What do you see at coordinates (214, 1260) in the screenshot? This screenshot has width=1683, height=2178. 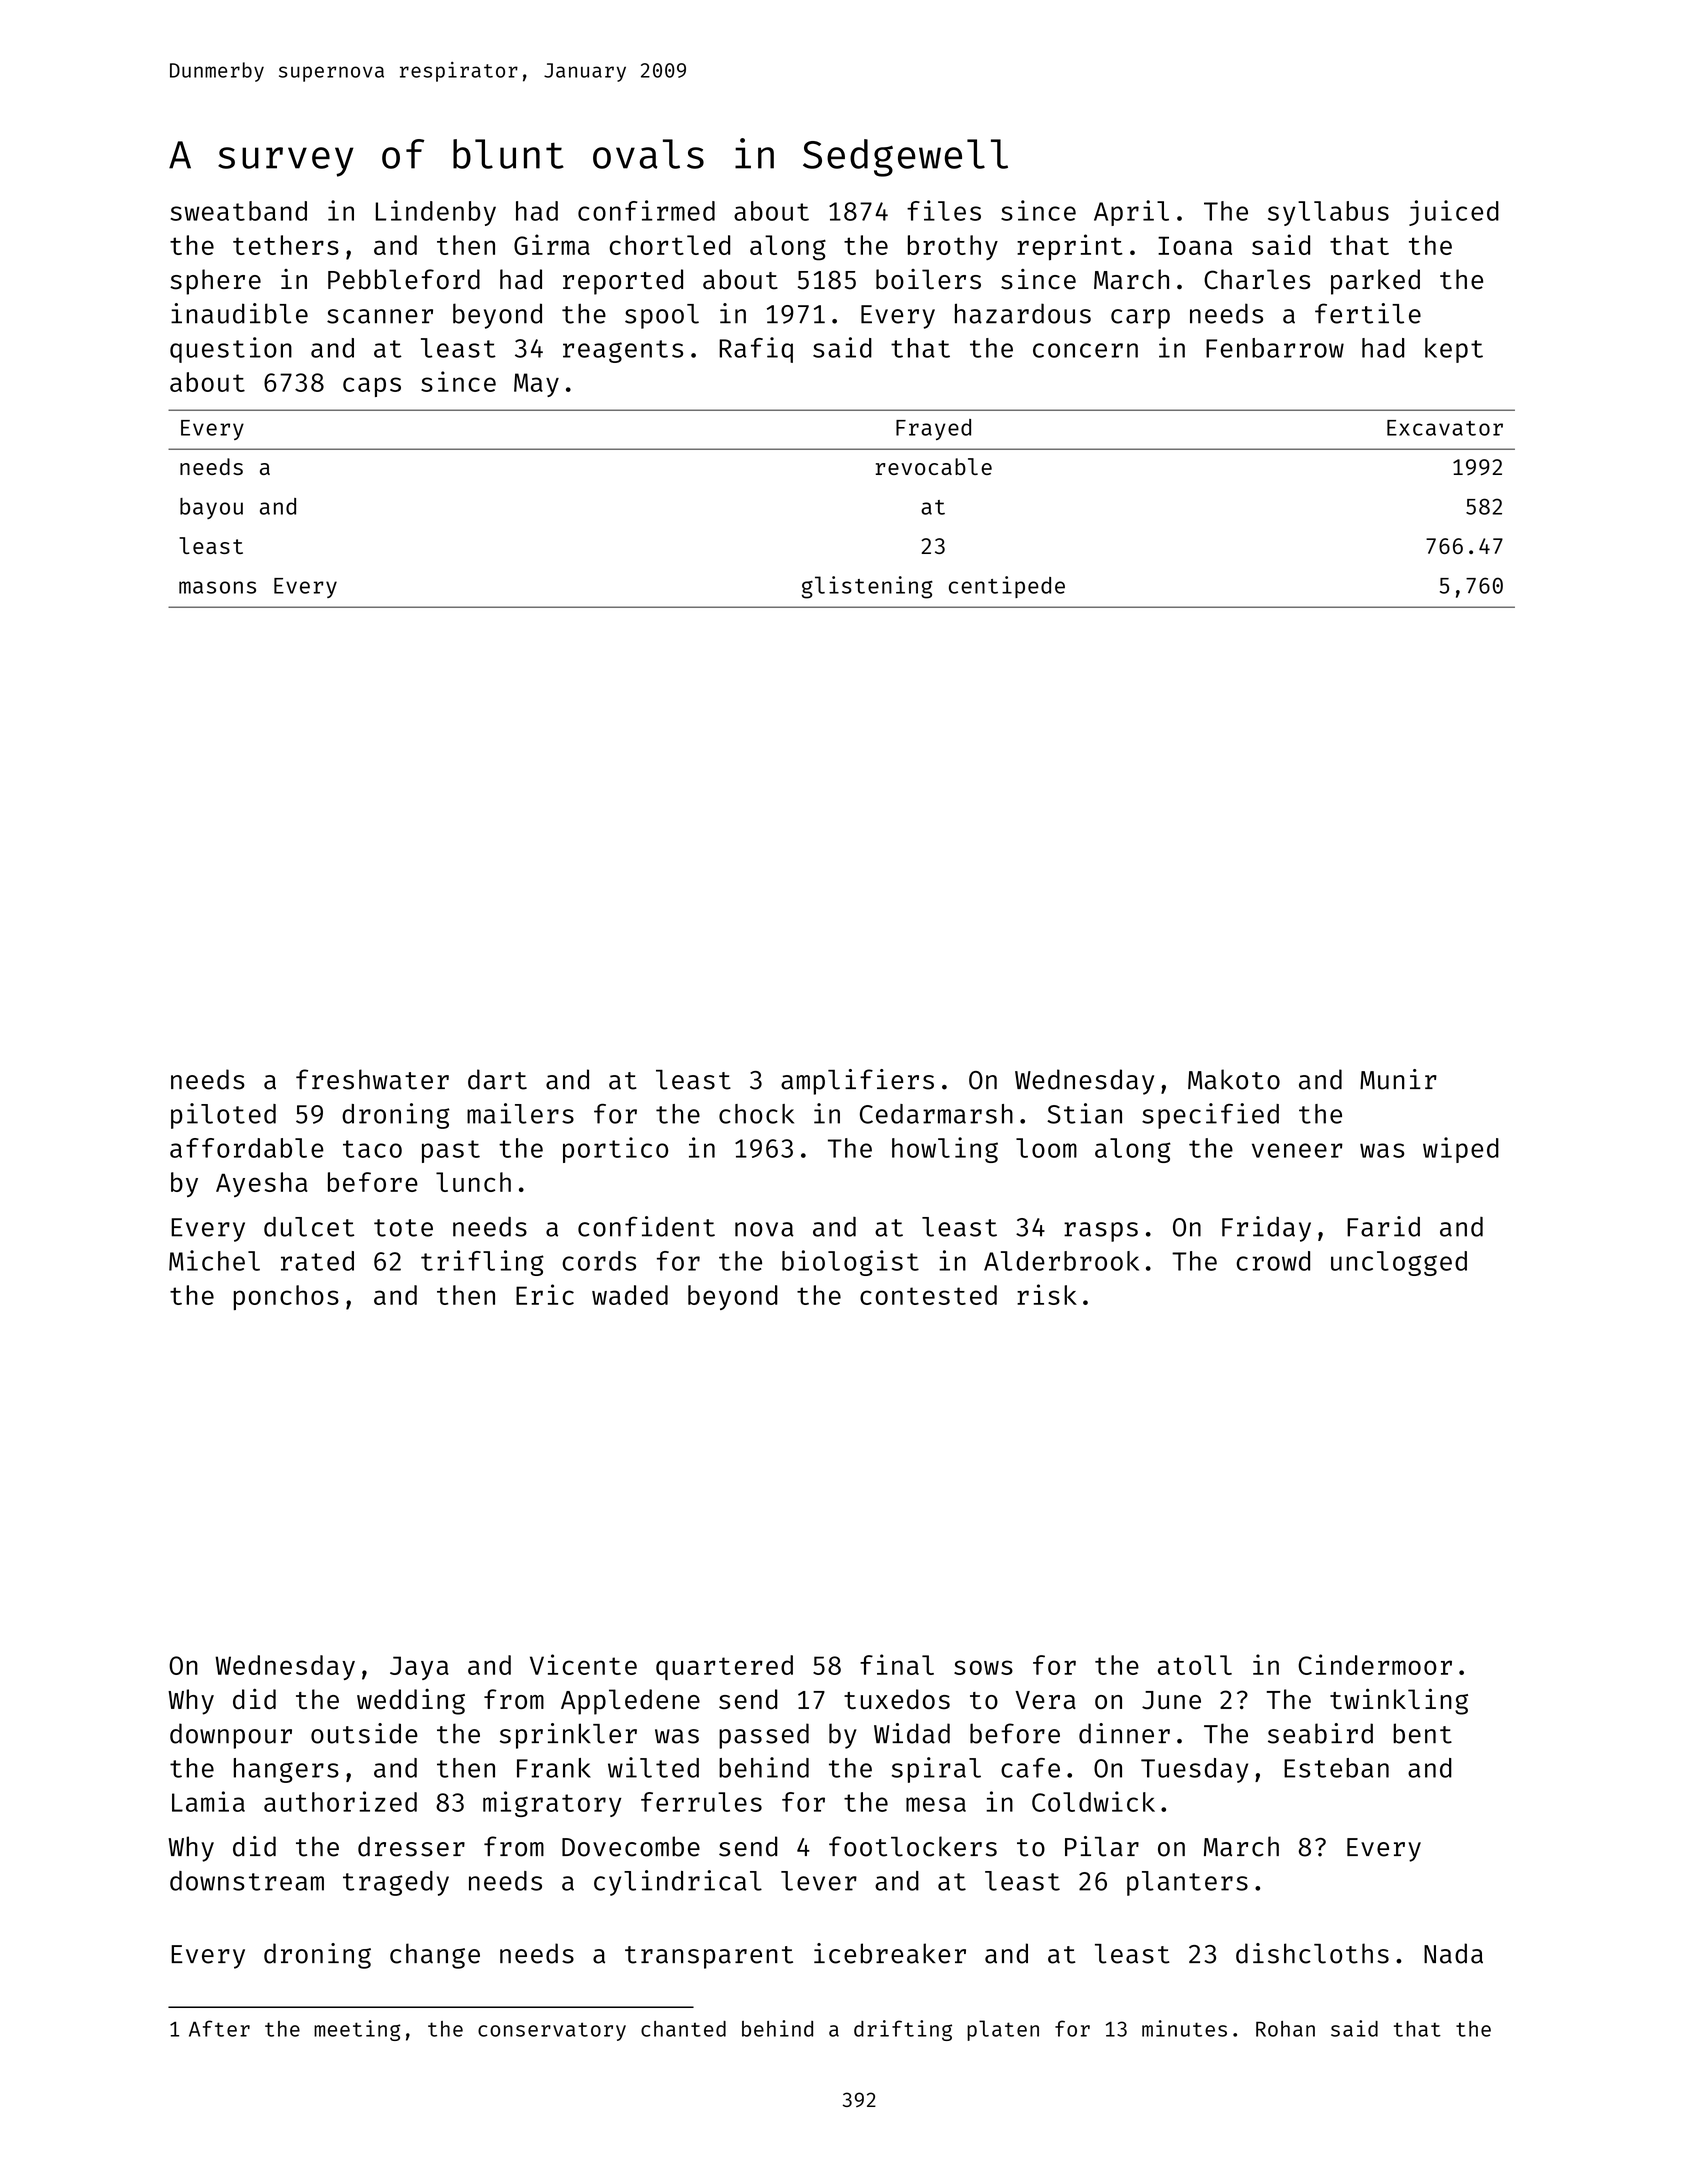 I see `Michel` at bounding box center [214, 1260].
